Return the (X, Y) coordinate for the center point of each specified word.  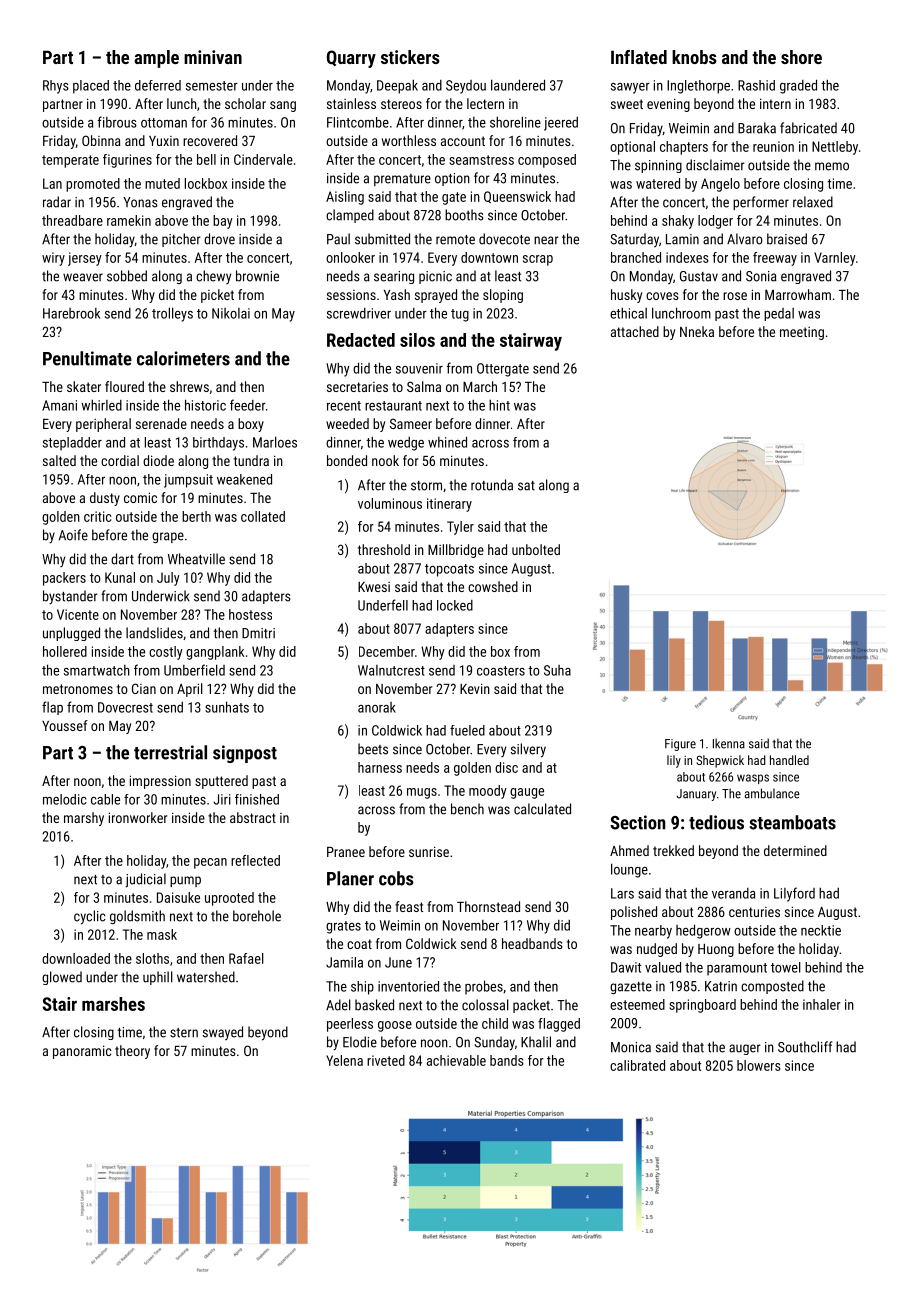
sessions (351, 295)
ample (156, 59)
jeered (561, 124)
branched (636, 257)
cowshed (493, 586)
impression (160, 782)
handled (789, 760)
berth (196, 516)
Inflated (639, 57)
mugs (422, 793)
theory (132, 1052)
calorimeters (183, 358)
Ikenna (729, 743)
